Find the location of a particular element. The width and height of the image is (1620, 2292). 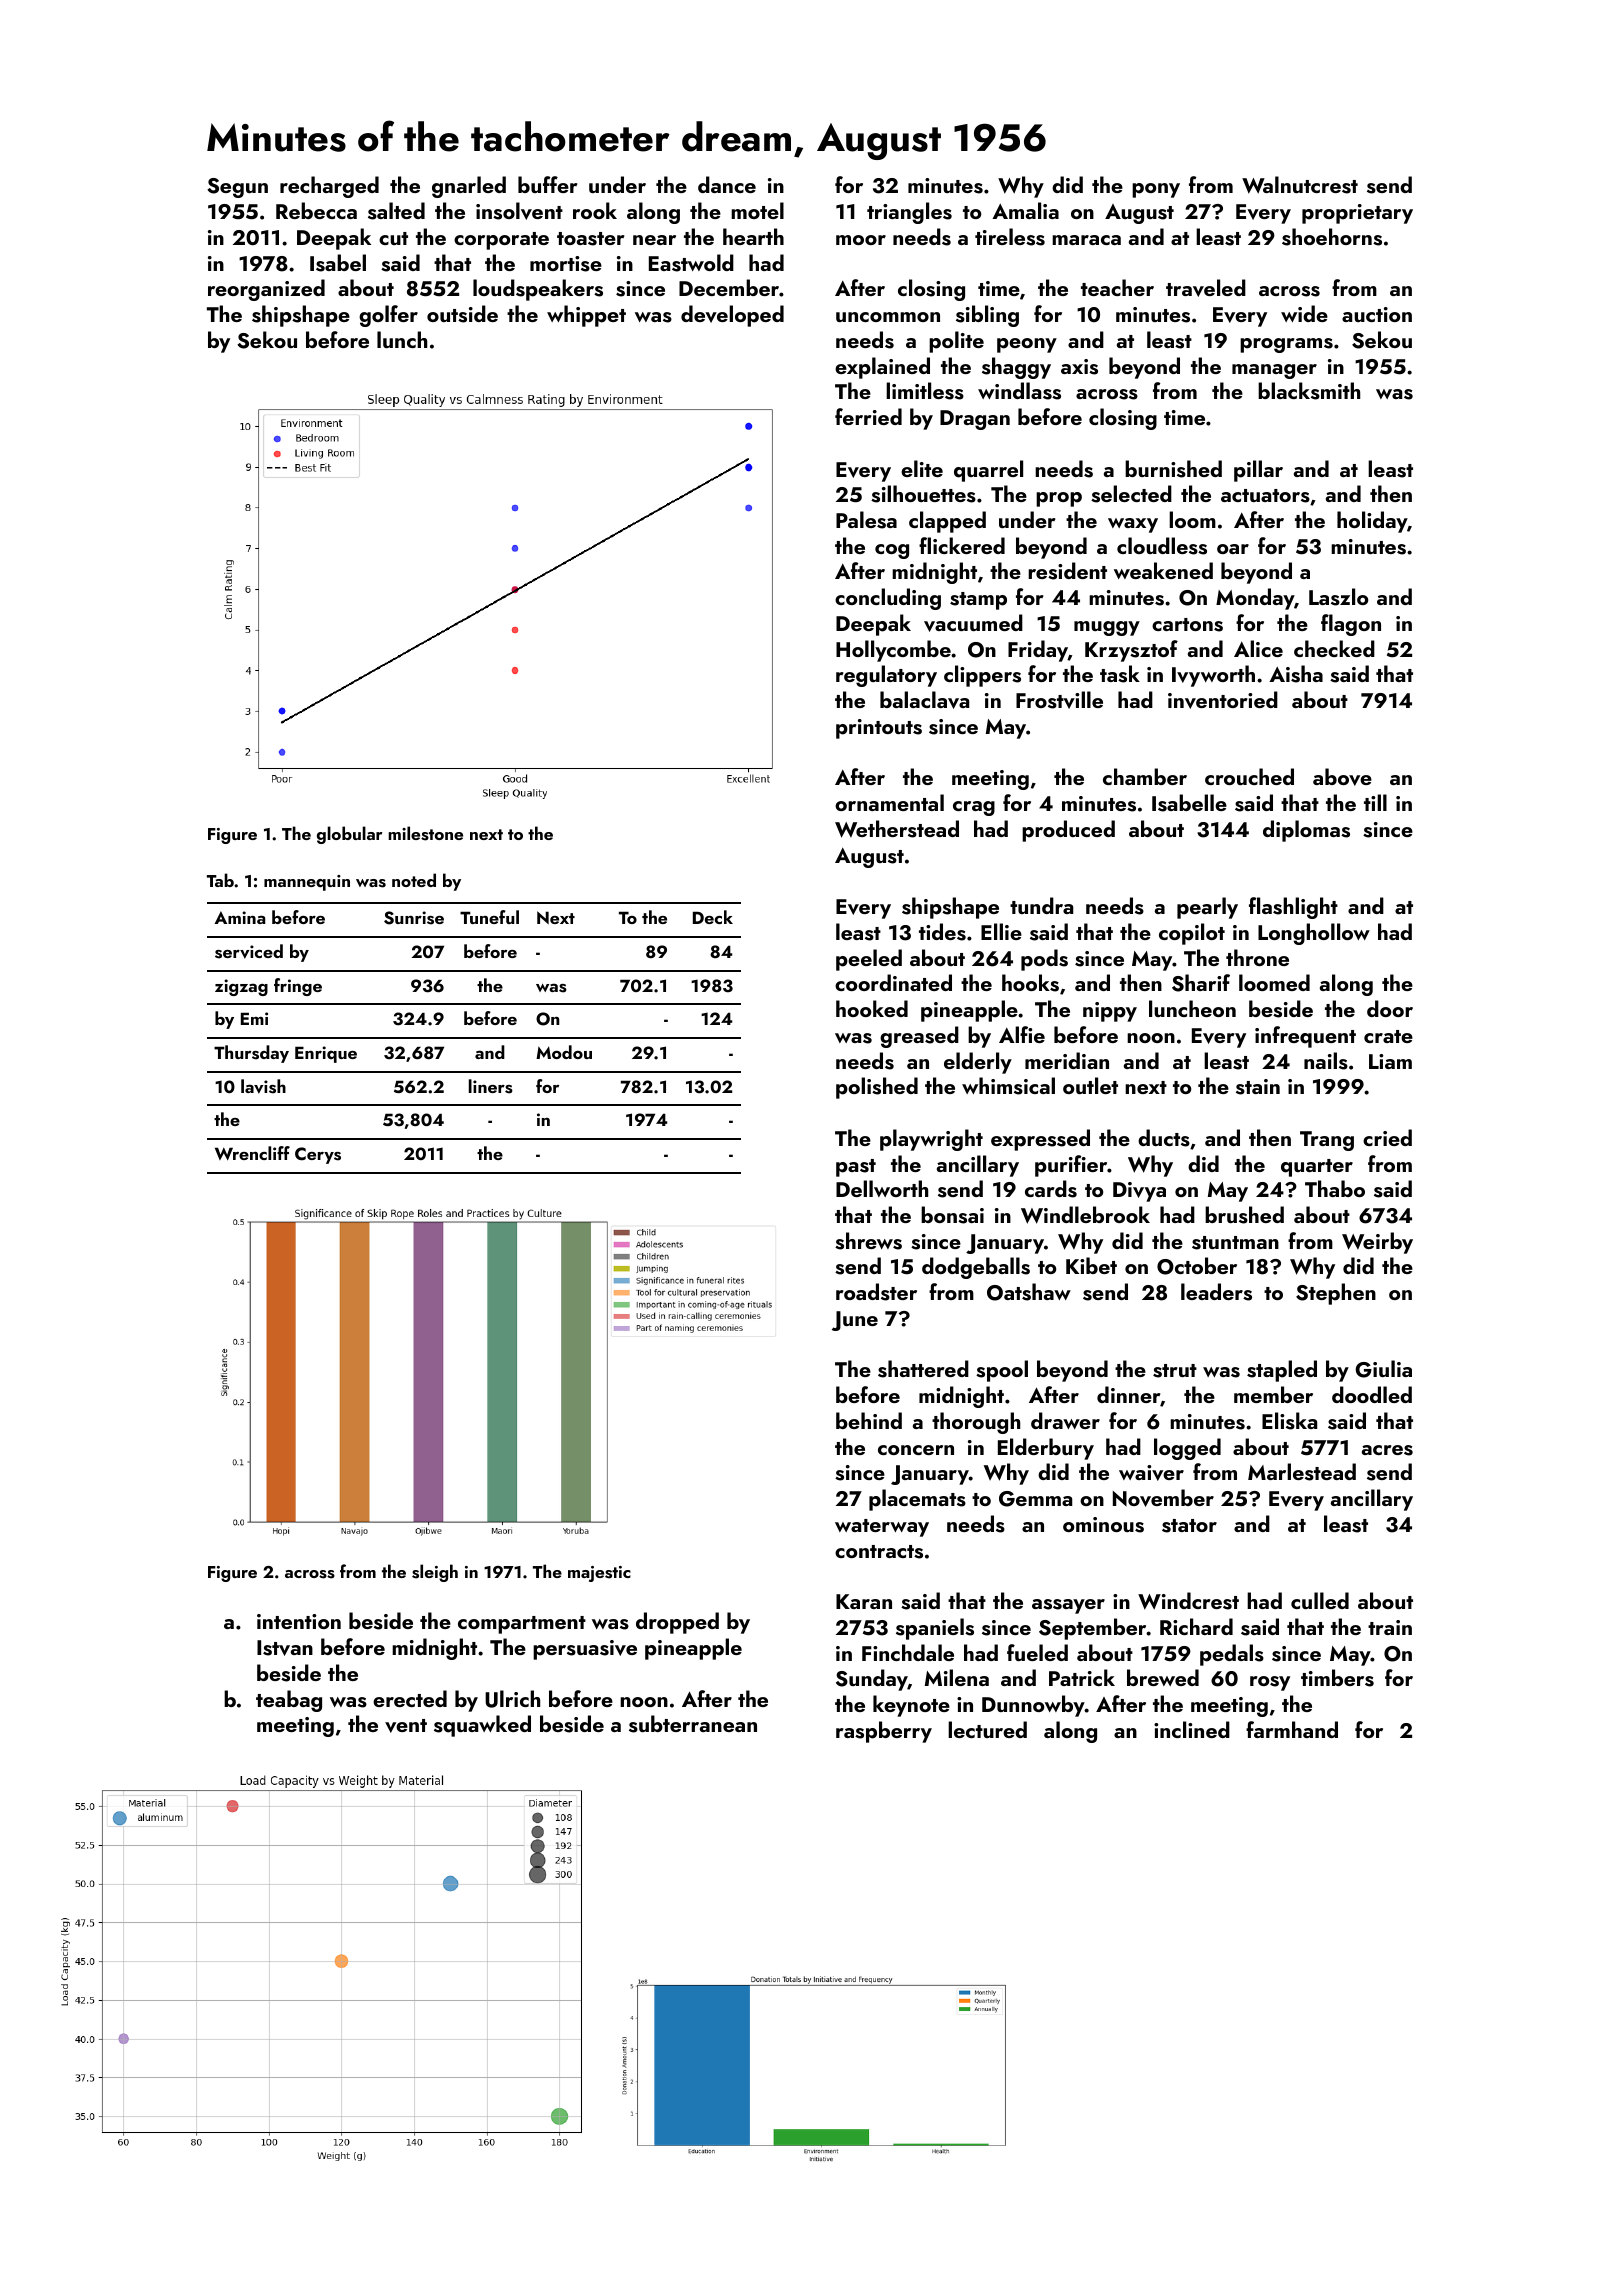

Walnutcrest is located at coordinates (1300, 185).
